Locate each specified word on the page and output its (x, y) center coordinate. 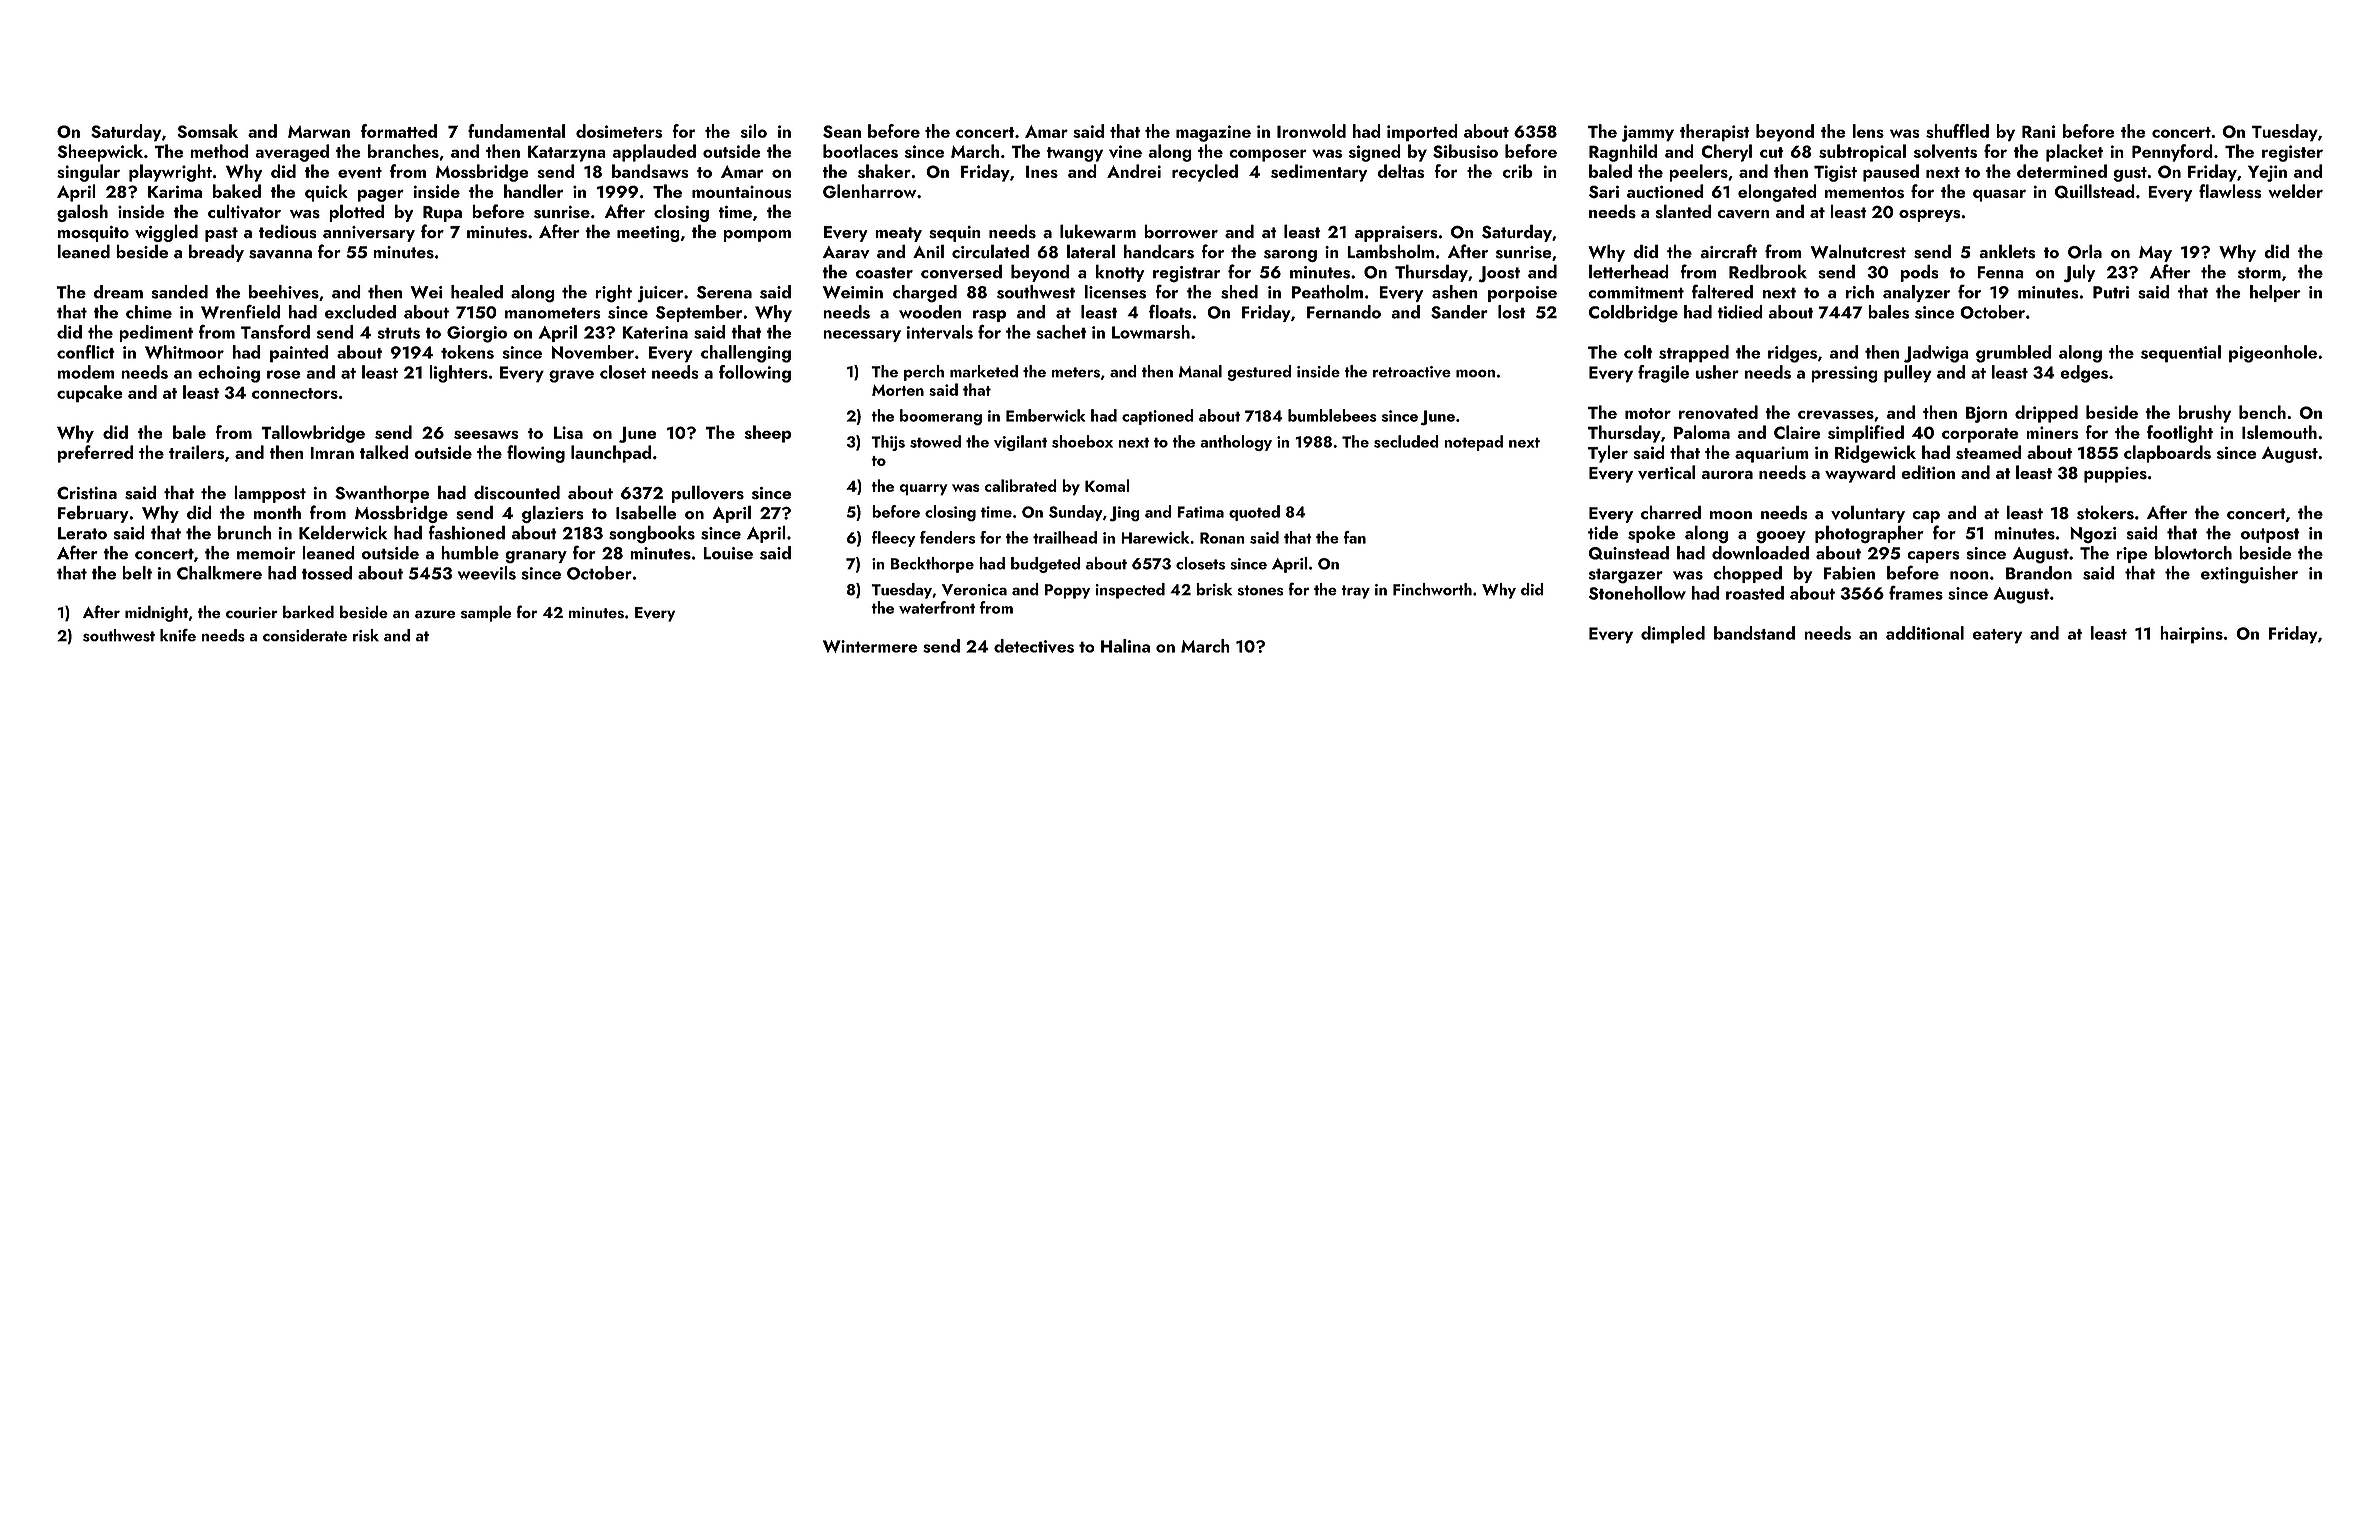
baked (237, 191)
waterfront (937, 607)
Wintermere (870, 646)
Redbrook (1768, 271)
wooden (930, 312)
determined (2062, 171)
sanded (179, 292)
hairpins (2191, 635)
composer (1268, 155)
